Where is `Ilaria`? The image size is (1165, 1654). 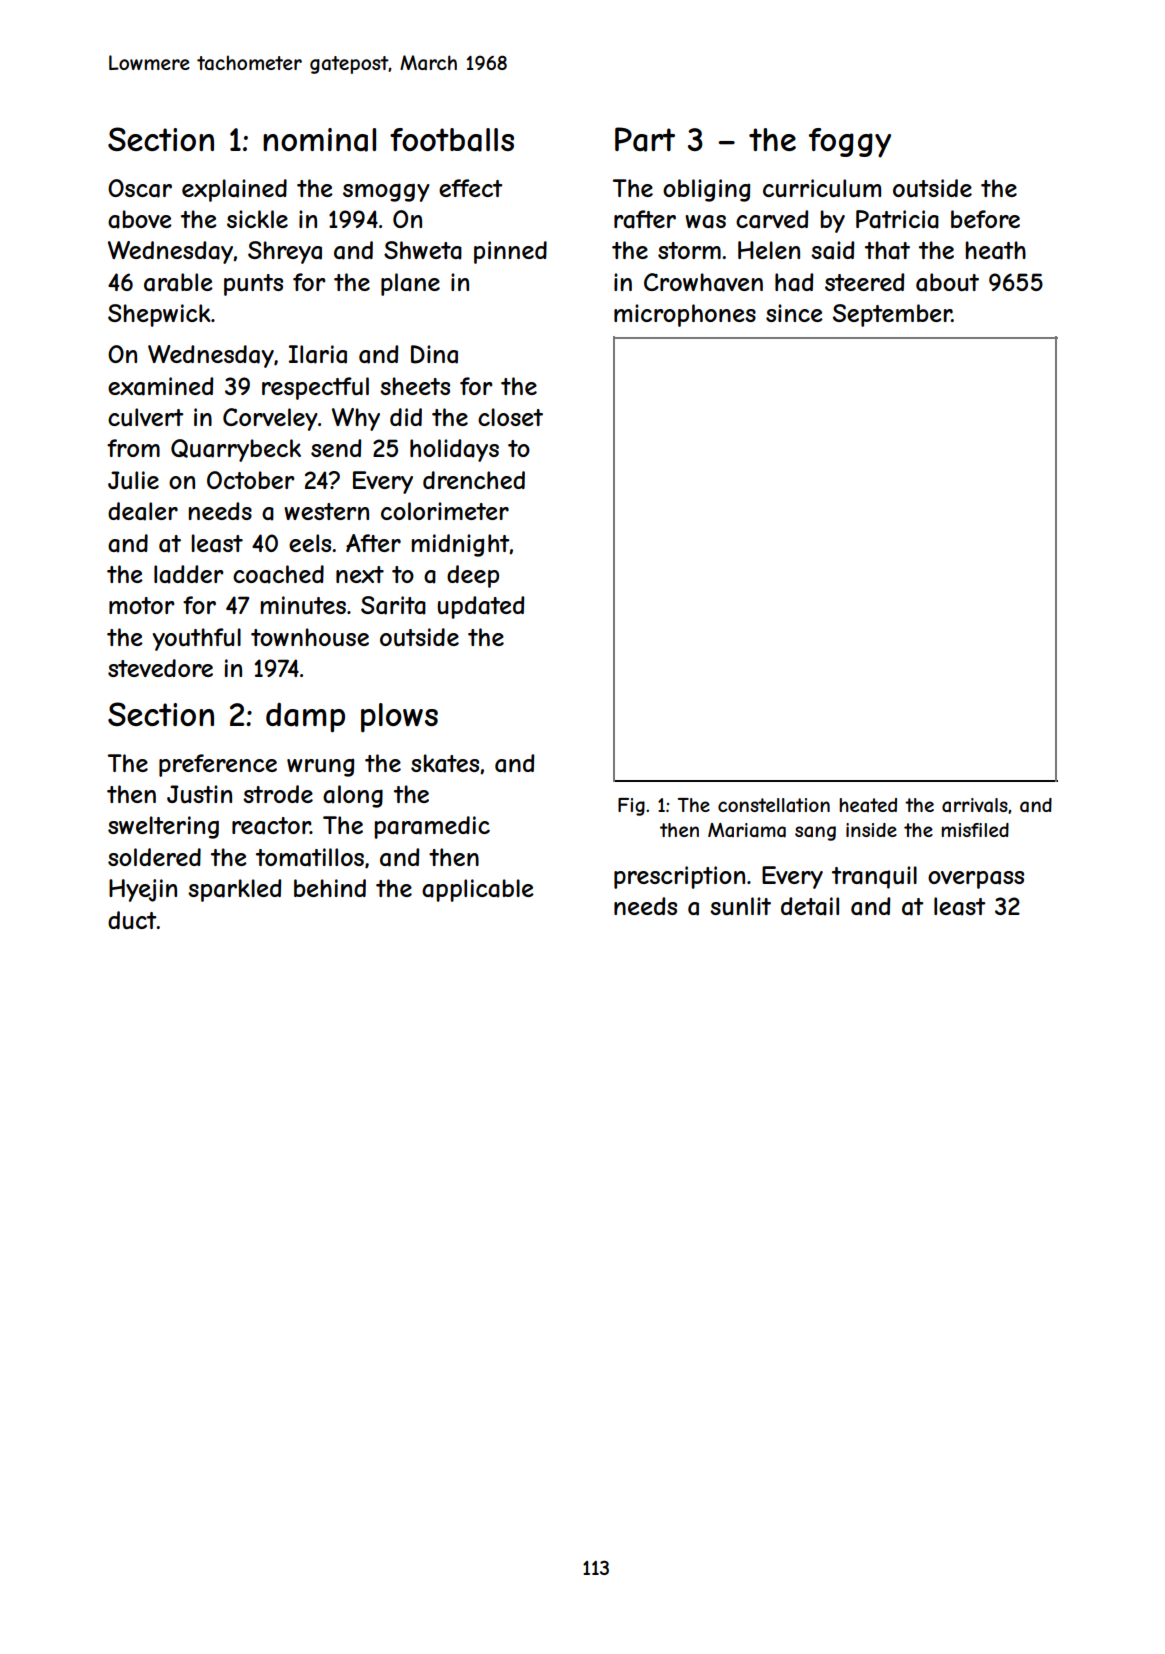
Ilaria is located at coordinates (318, 354).
